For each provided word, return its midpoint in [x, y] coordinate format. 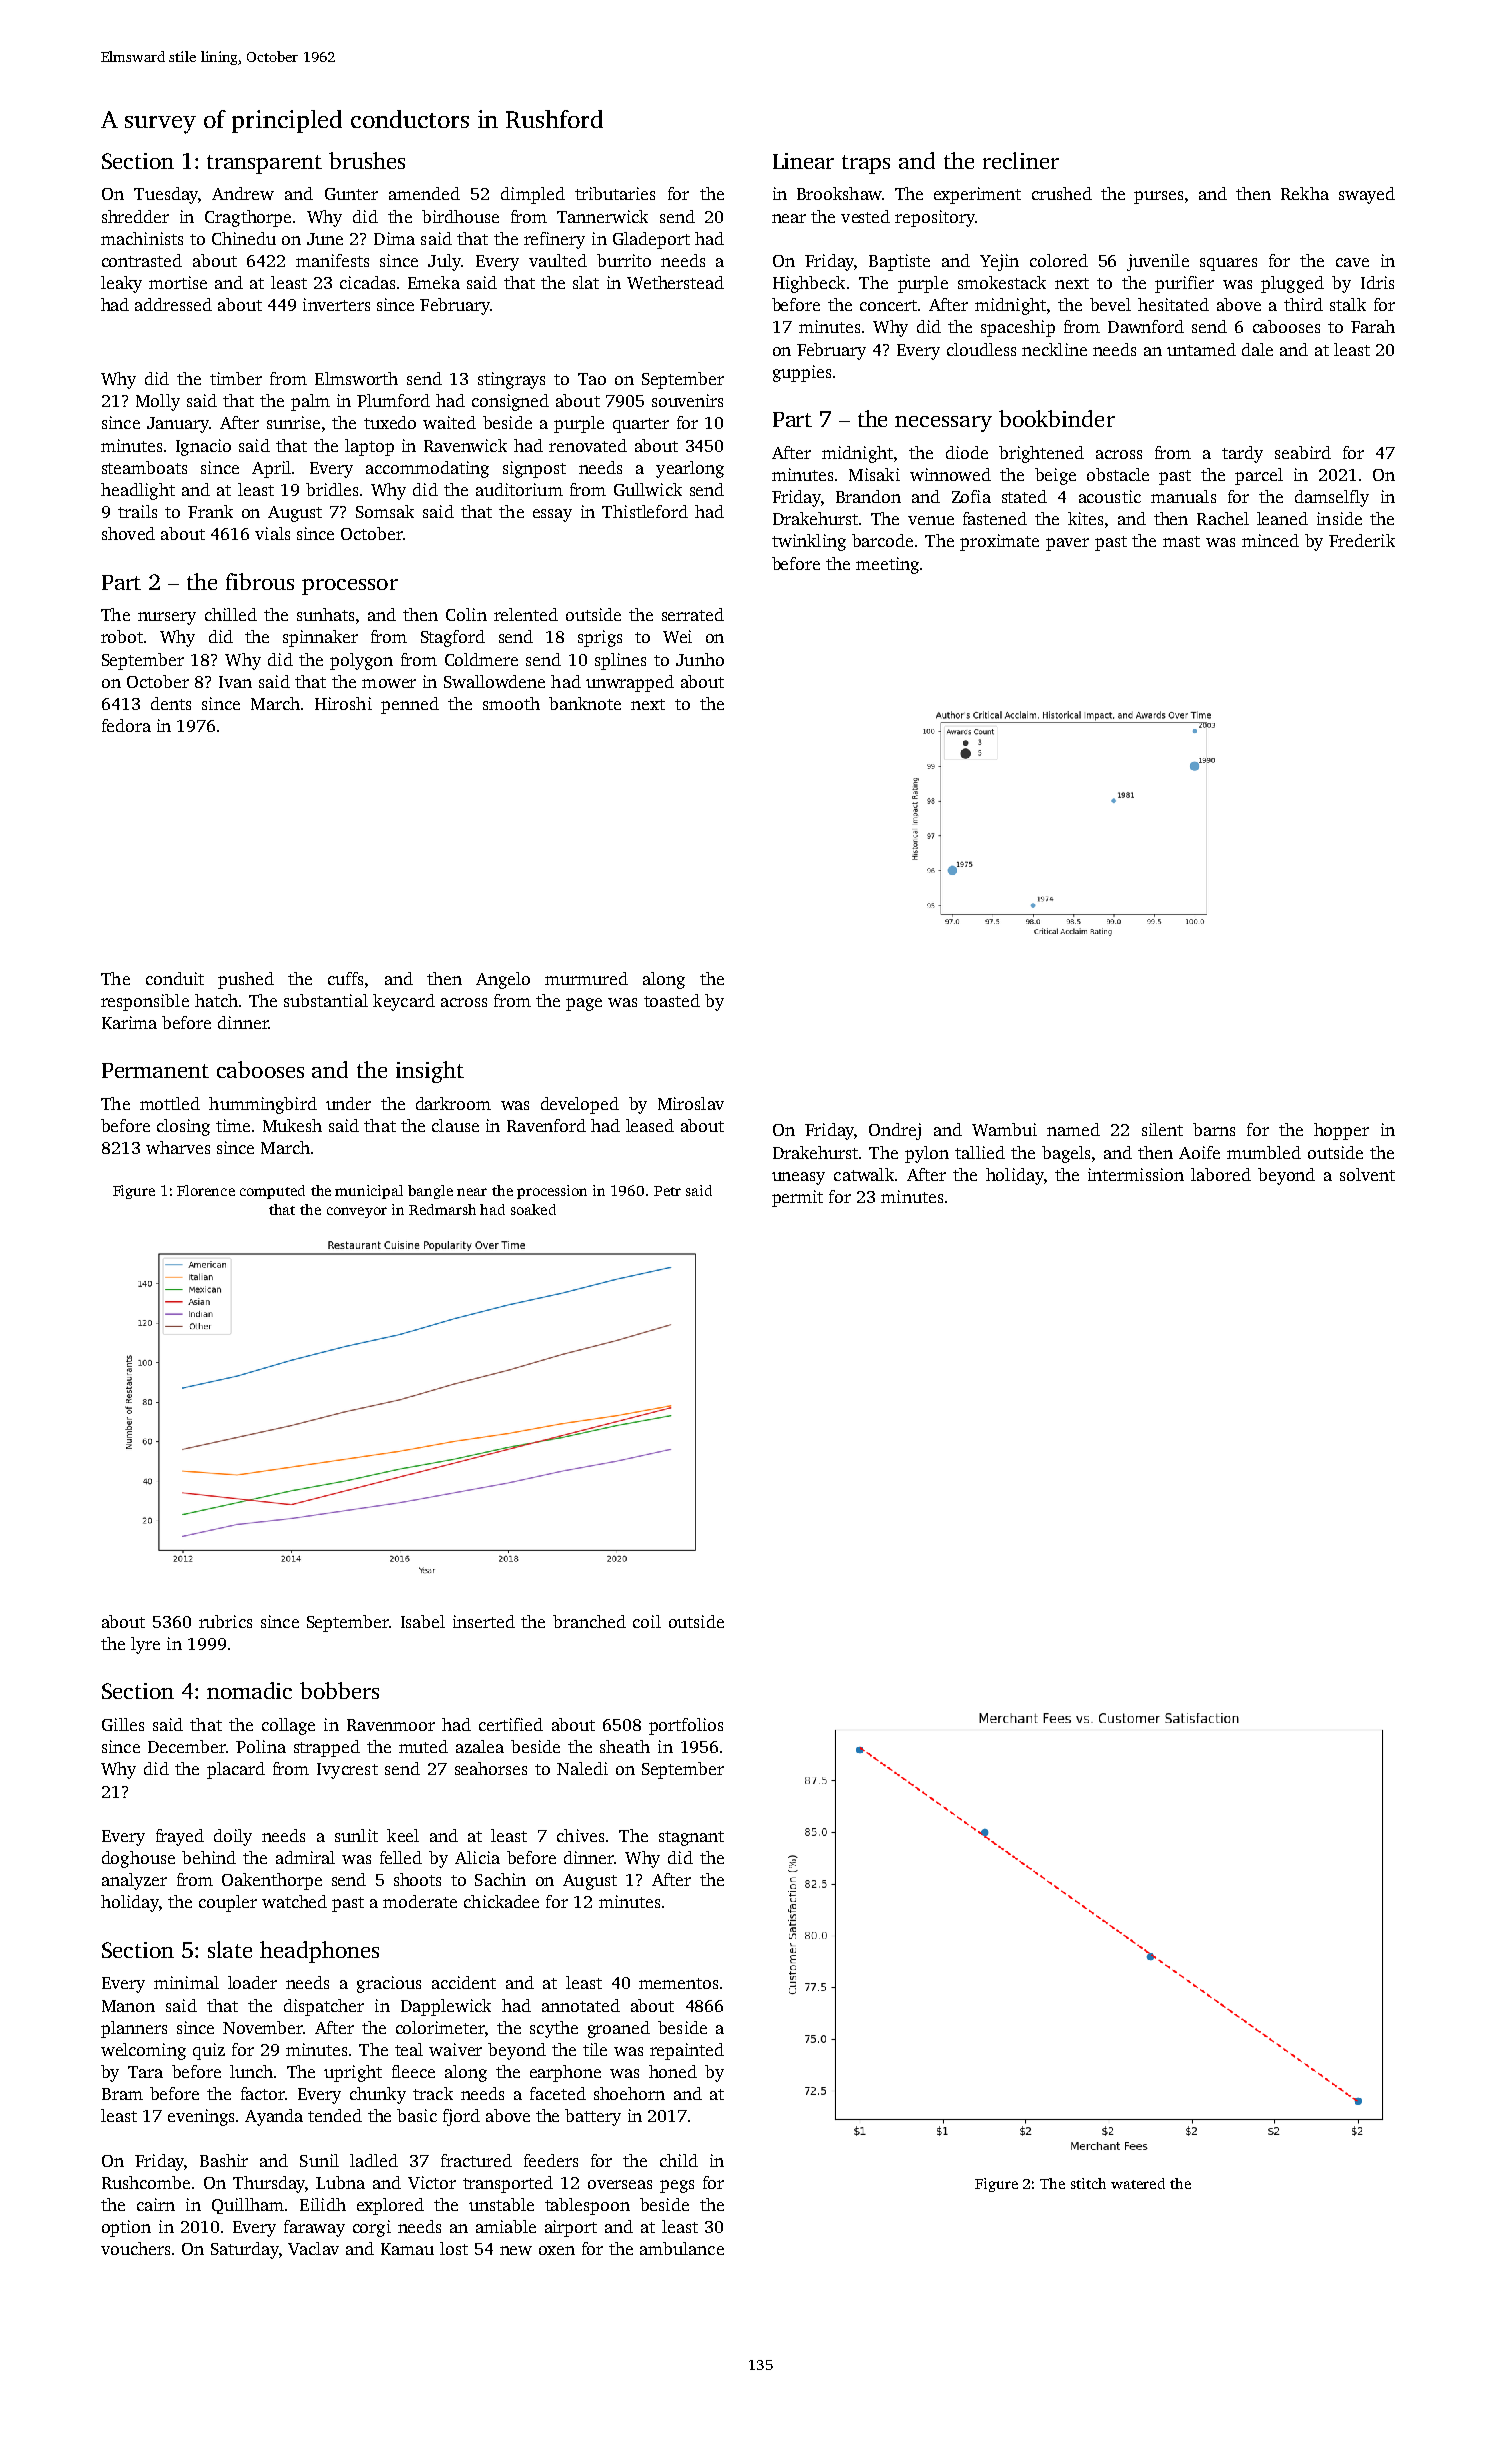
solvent [1367, 1174]
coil [647, 1621]
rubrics [225, 1621]
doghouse [138, 1859]
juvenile [1158, 262]
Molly [158, 402]
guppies [802, 373]
